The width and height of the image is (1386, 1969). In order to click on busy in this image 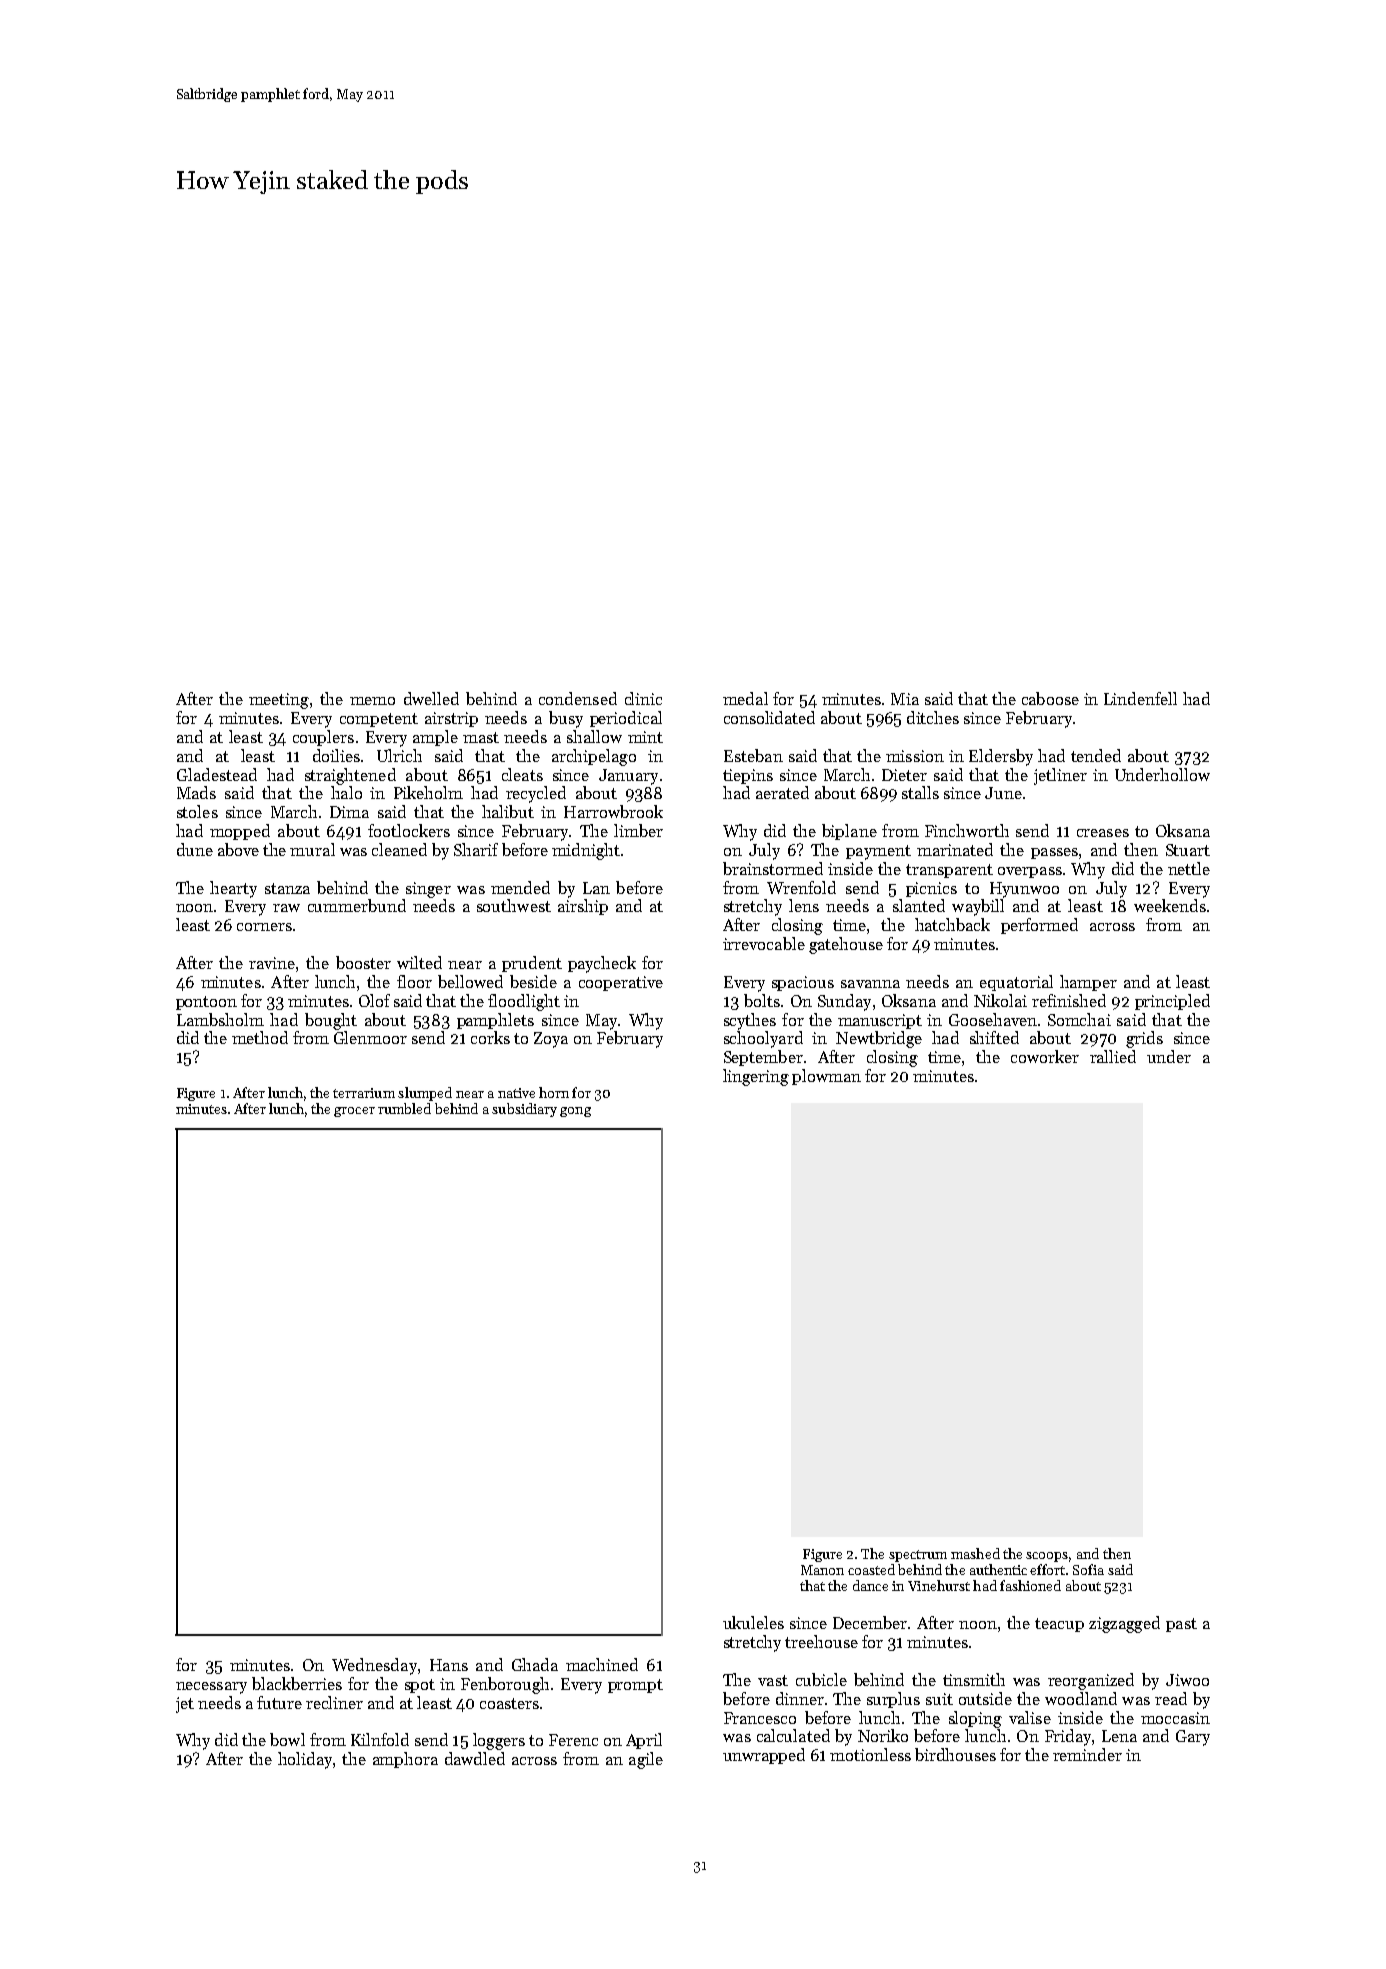, I will do `click(566, 719)`.
